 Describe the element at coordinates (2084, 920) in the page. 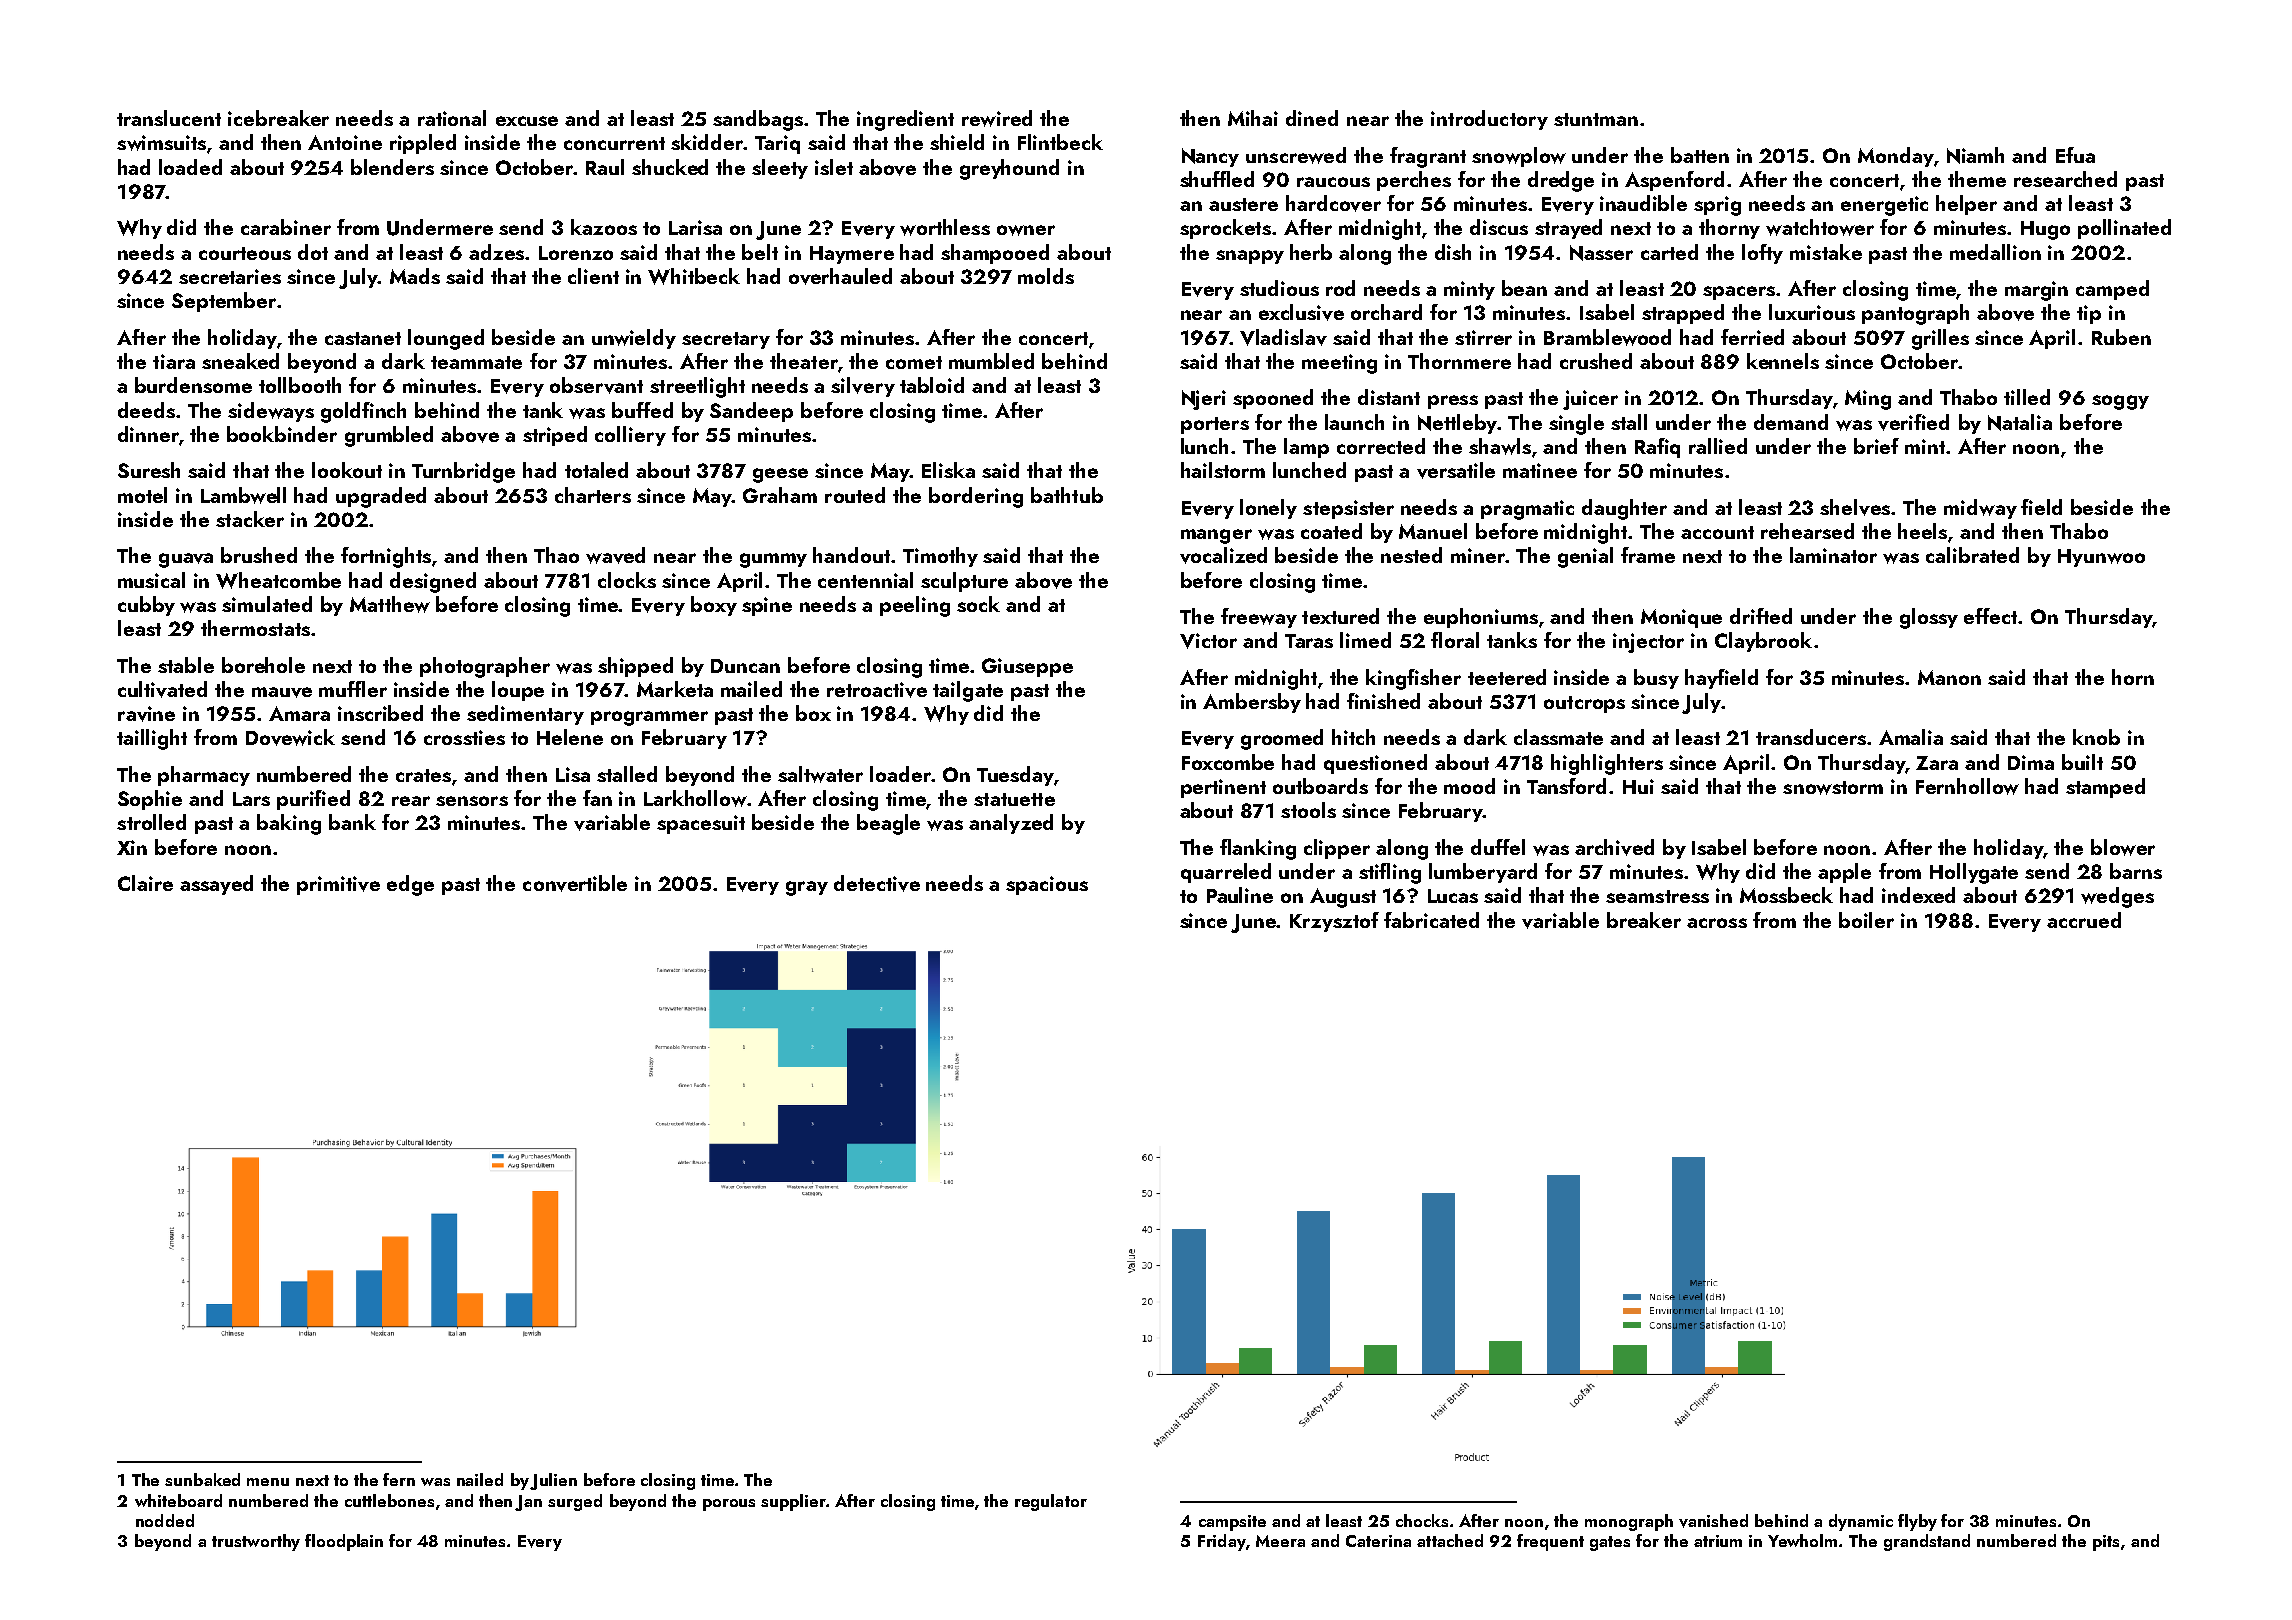

I see `accrued` at that location.
